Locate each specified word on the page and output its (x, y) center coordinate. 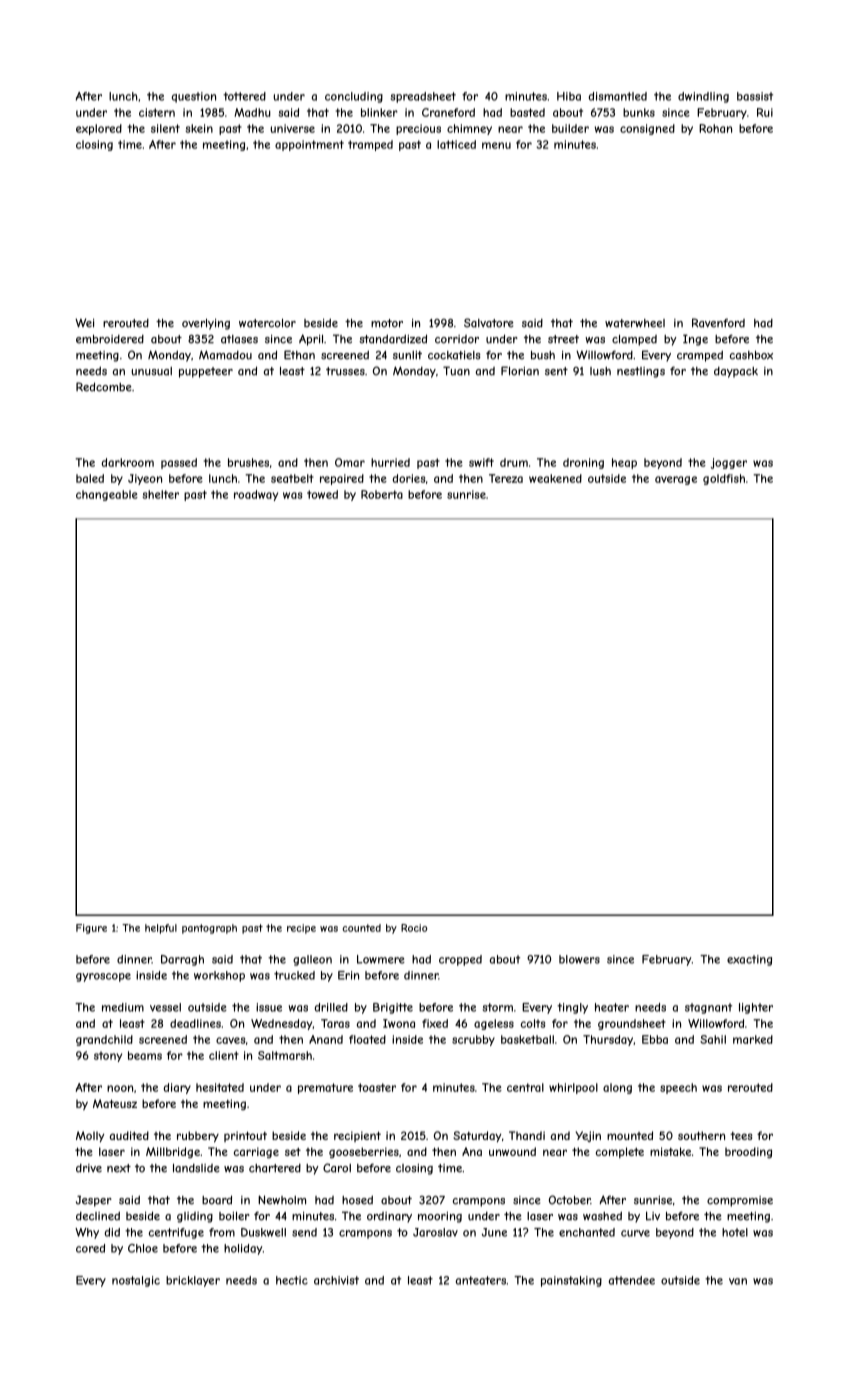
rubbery (198, 1137)
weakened (555, 478)
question (194, 97)
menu (496, 145)
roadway (256, 495)
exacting (749, 960)
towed (322, 494)
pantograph (209, 929)
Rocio (414, 928)
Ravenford (718, 323)
